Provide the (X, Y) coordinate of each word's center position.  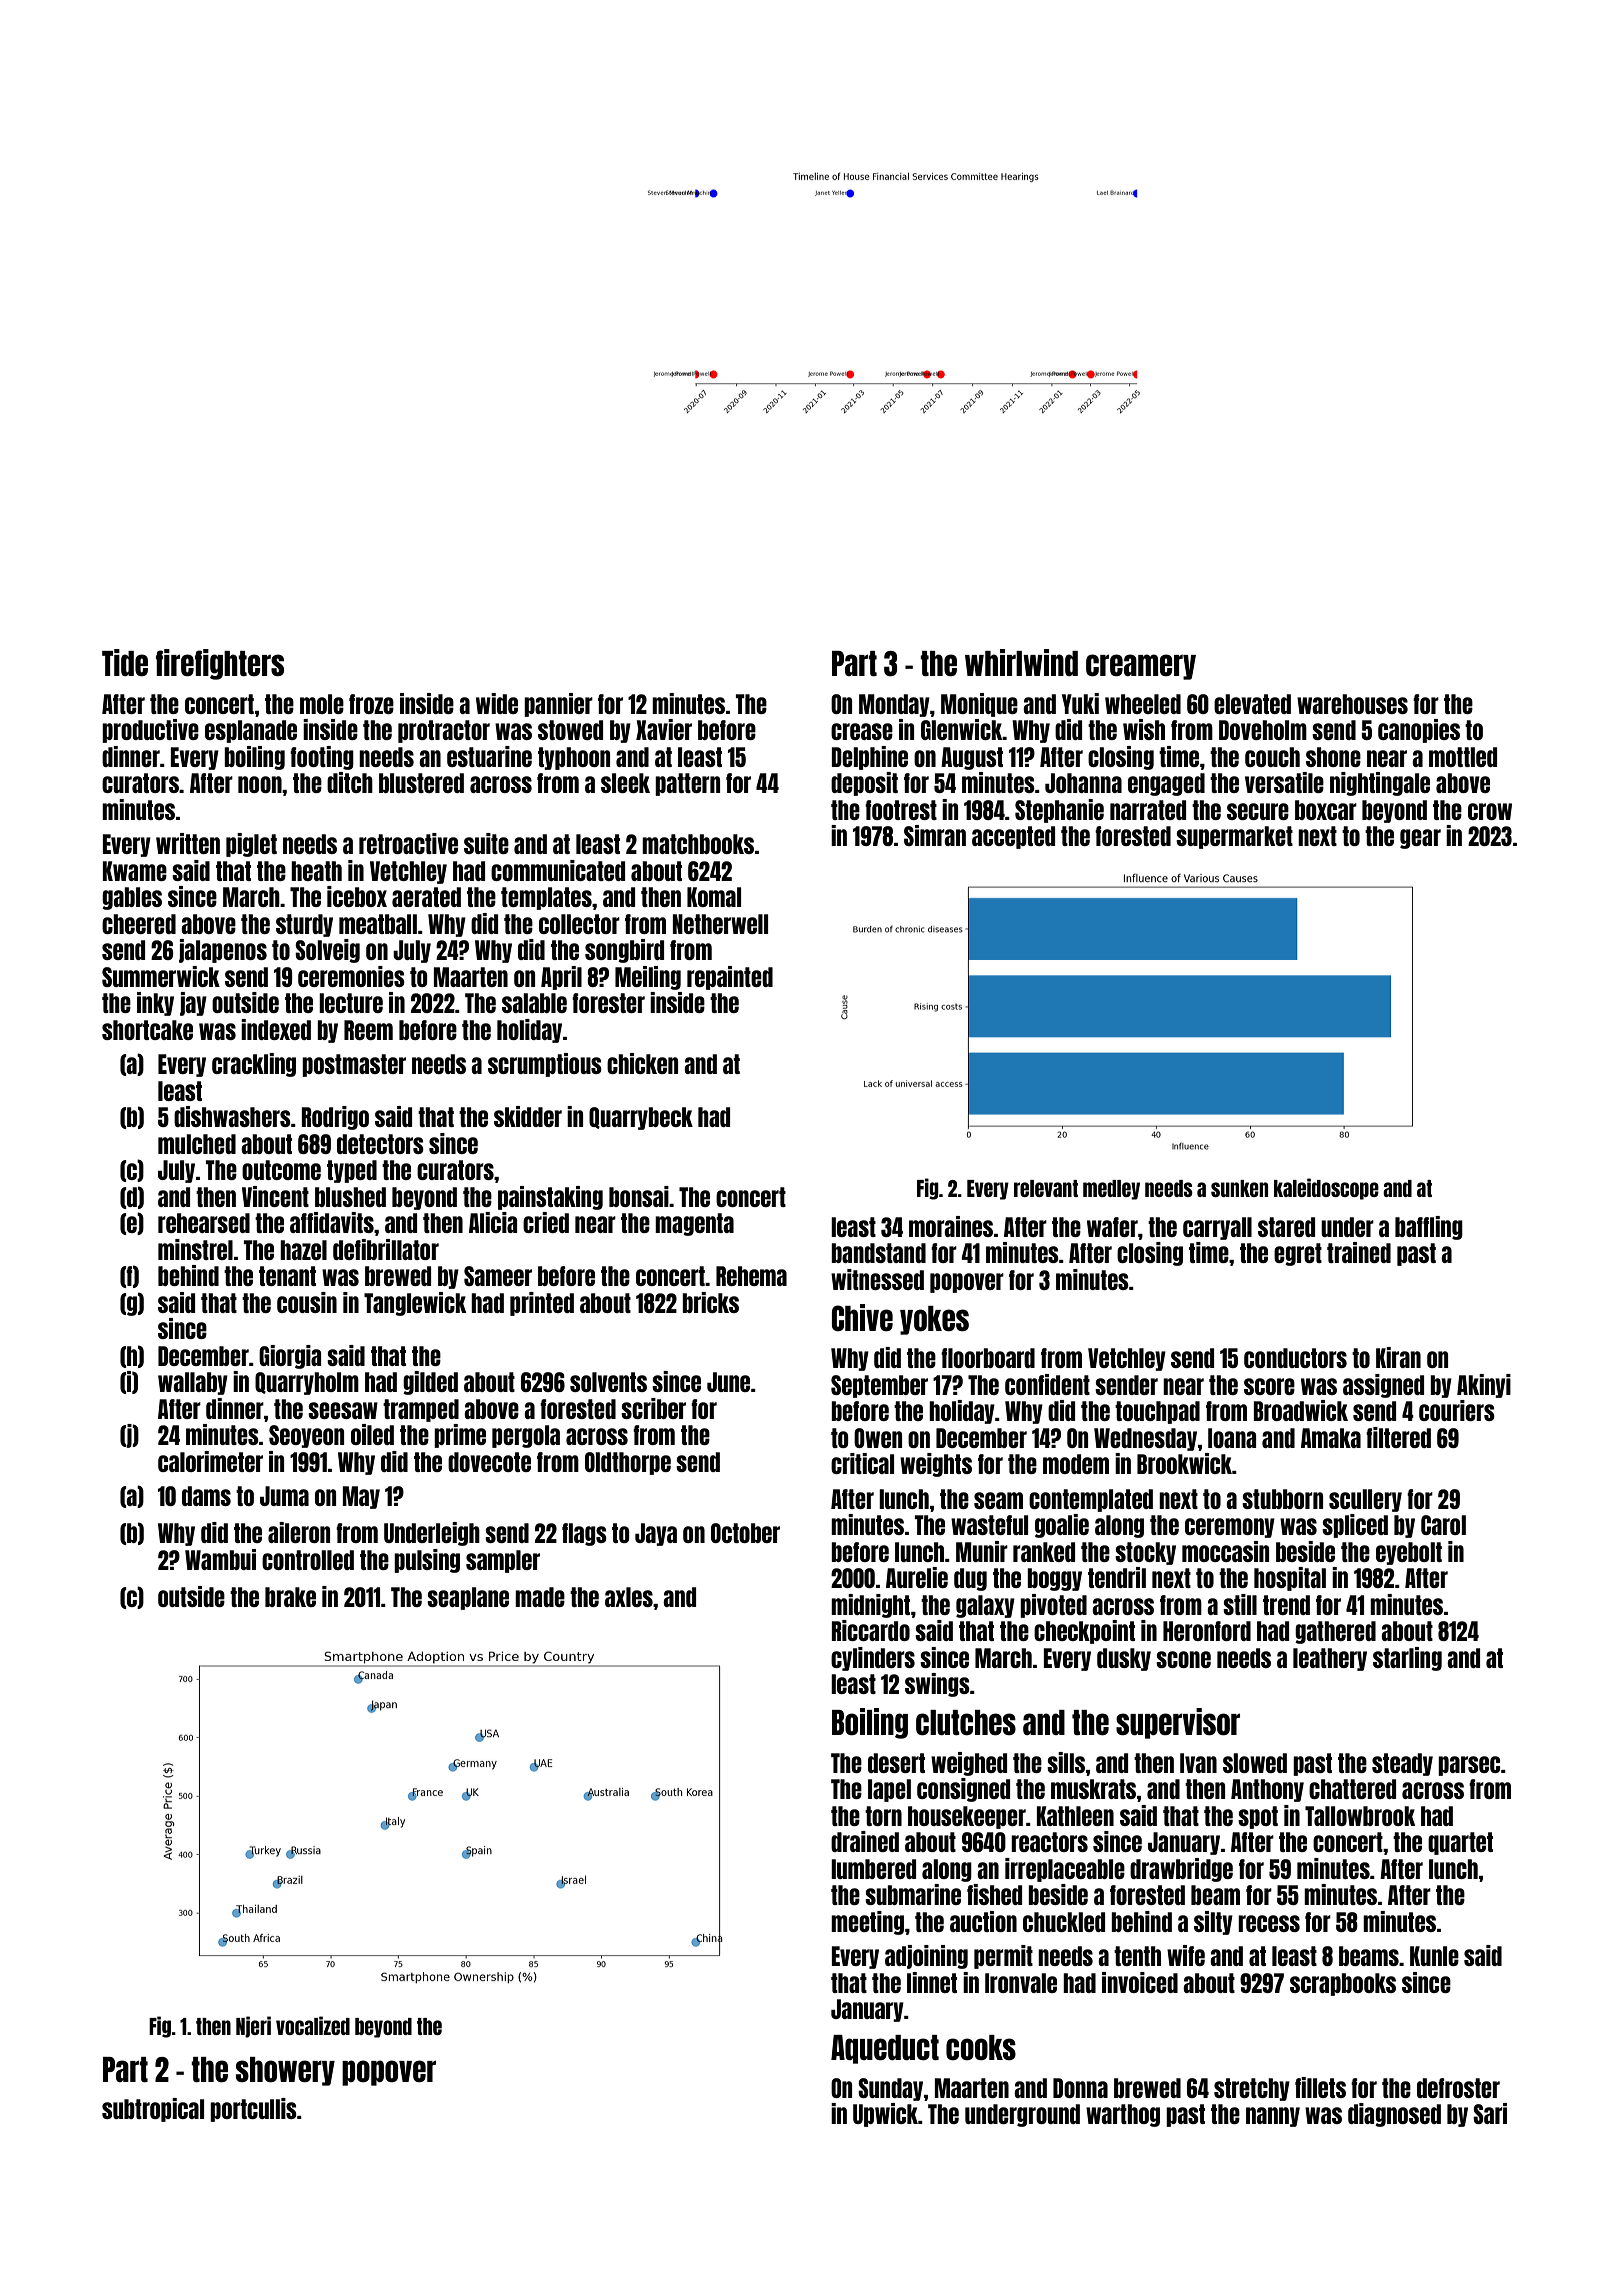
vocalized (313, 2025)
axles (629, 1597)
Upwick (885, 2115)
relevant (1046, 1188)
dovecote (489, 1462)
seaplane (468, 1598)
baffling (1429, 1228)
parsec (1469, 1766)
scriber (653, 1408)
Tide (125, 662)
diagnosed (1394, 2115)
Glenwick (962, 729)
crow (1490, 811)
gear (1420, 839)
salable (534, 1003)
